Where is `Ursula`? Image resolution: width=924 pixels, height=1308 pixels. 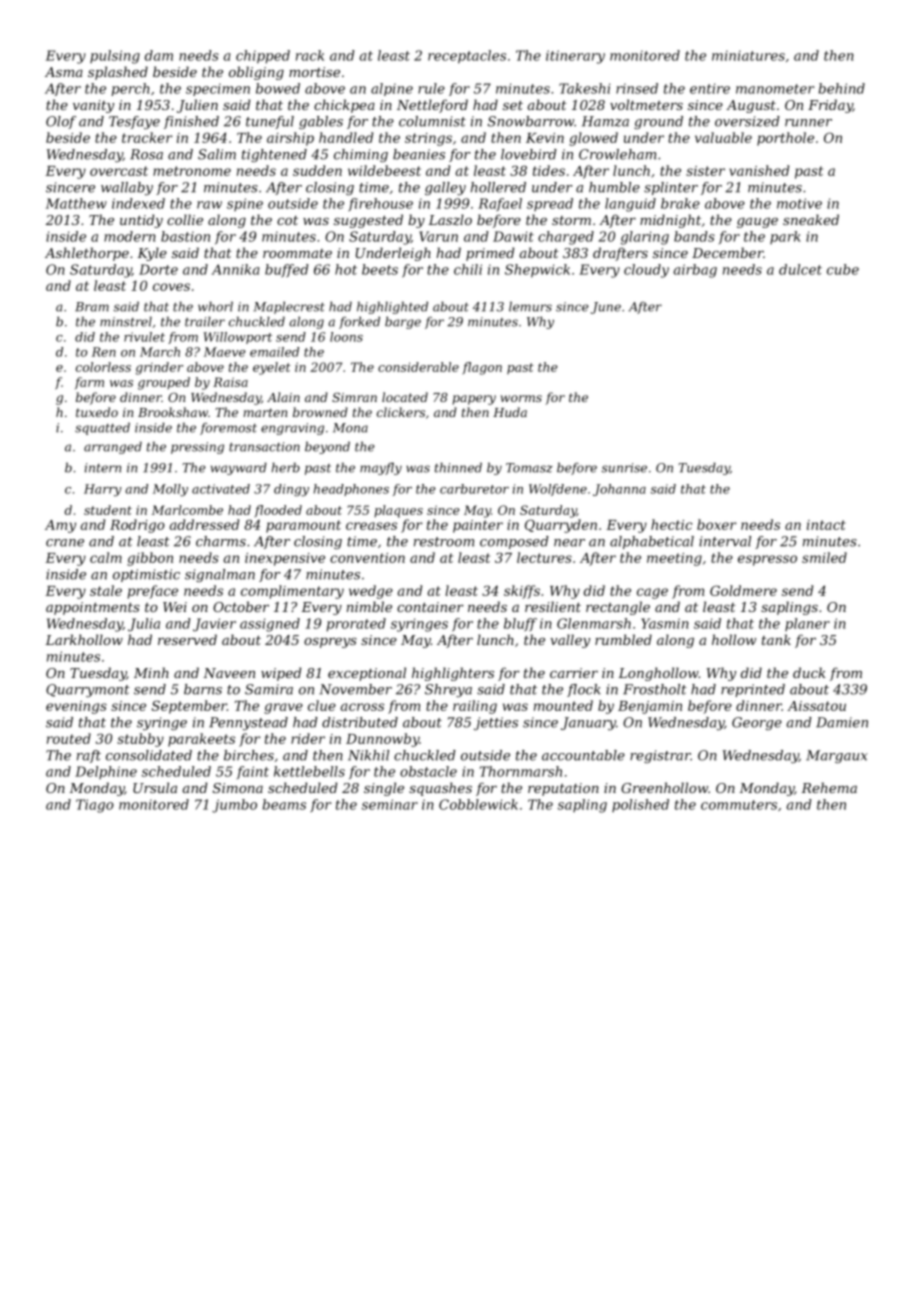 Ursula is located at coordinates (155, 787).
